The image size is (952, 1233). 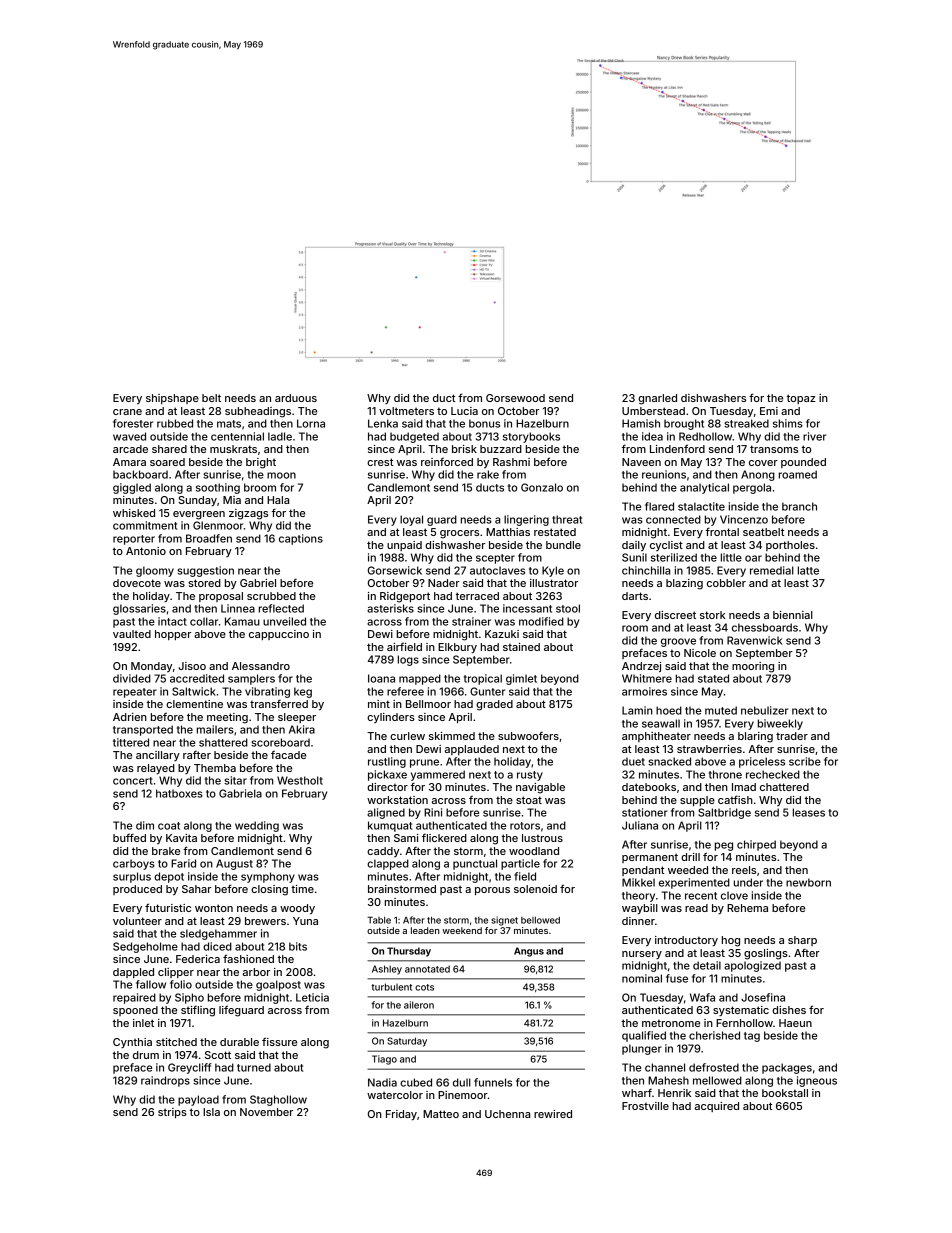 What do you see at coordinates (475, 864) in the screenshot?
I see `punctual` at bounding box center [475, 864].
